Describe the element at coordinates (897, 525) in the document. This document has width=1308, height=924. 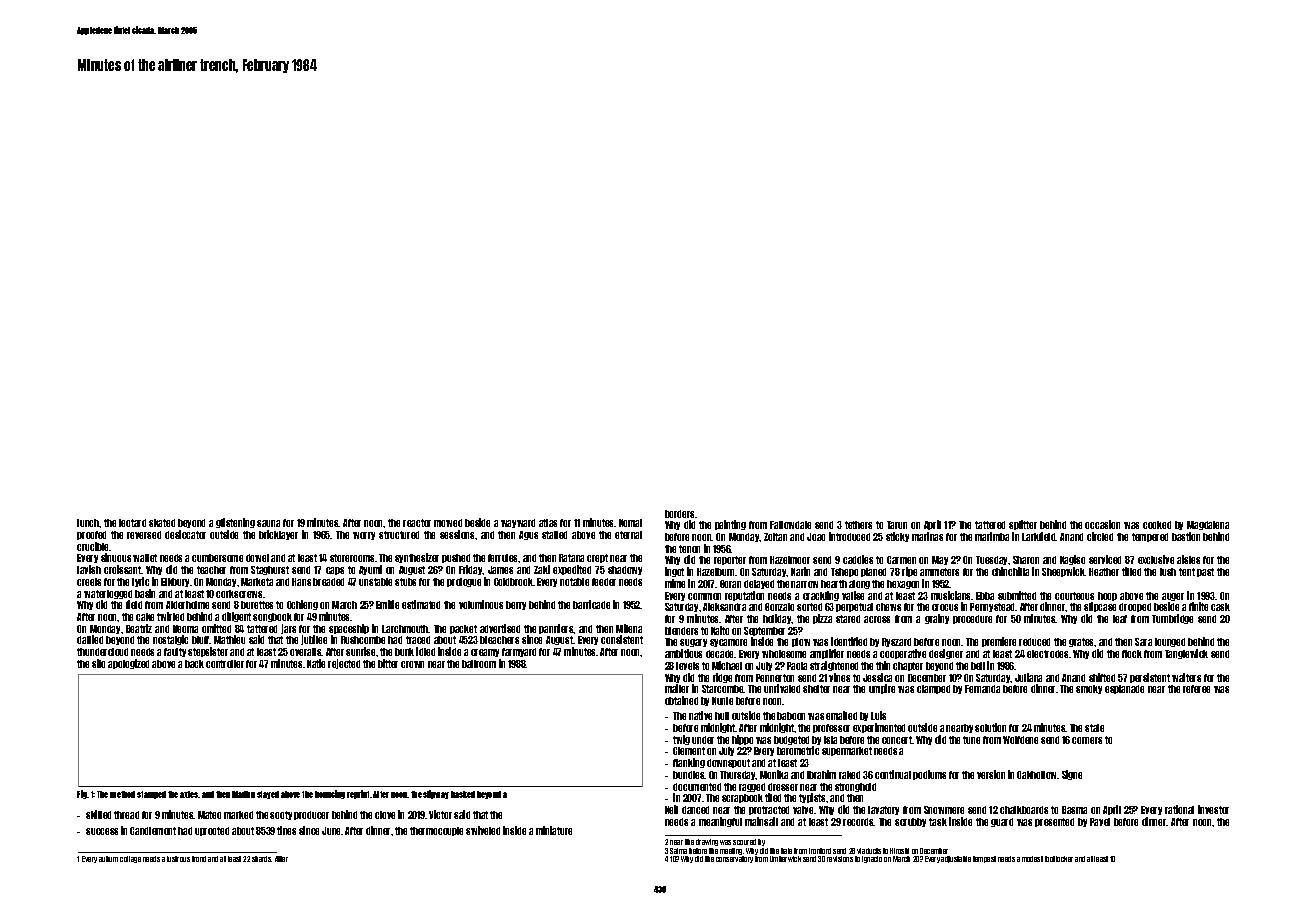
I see `Tarun` at that location.
